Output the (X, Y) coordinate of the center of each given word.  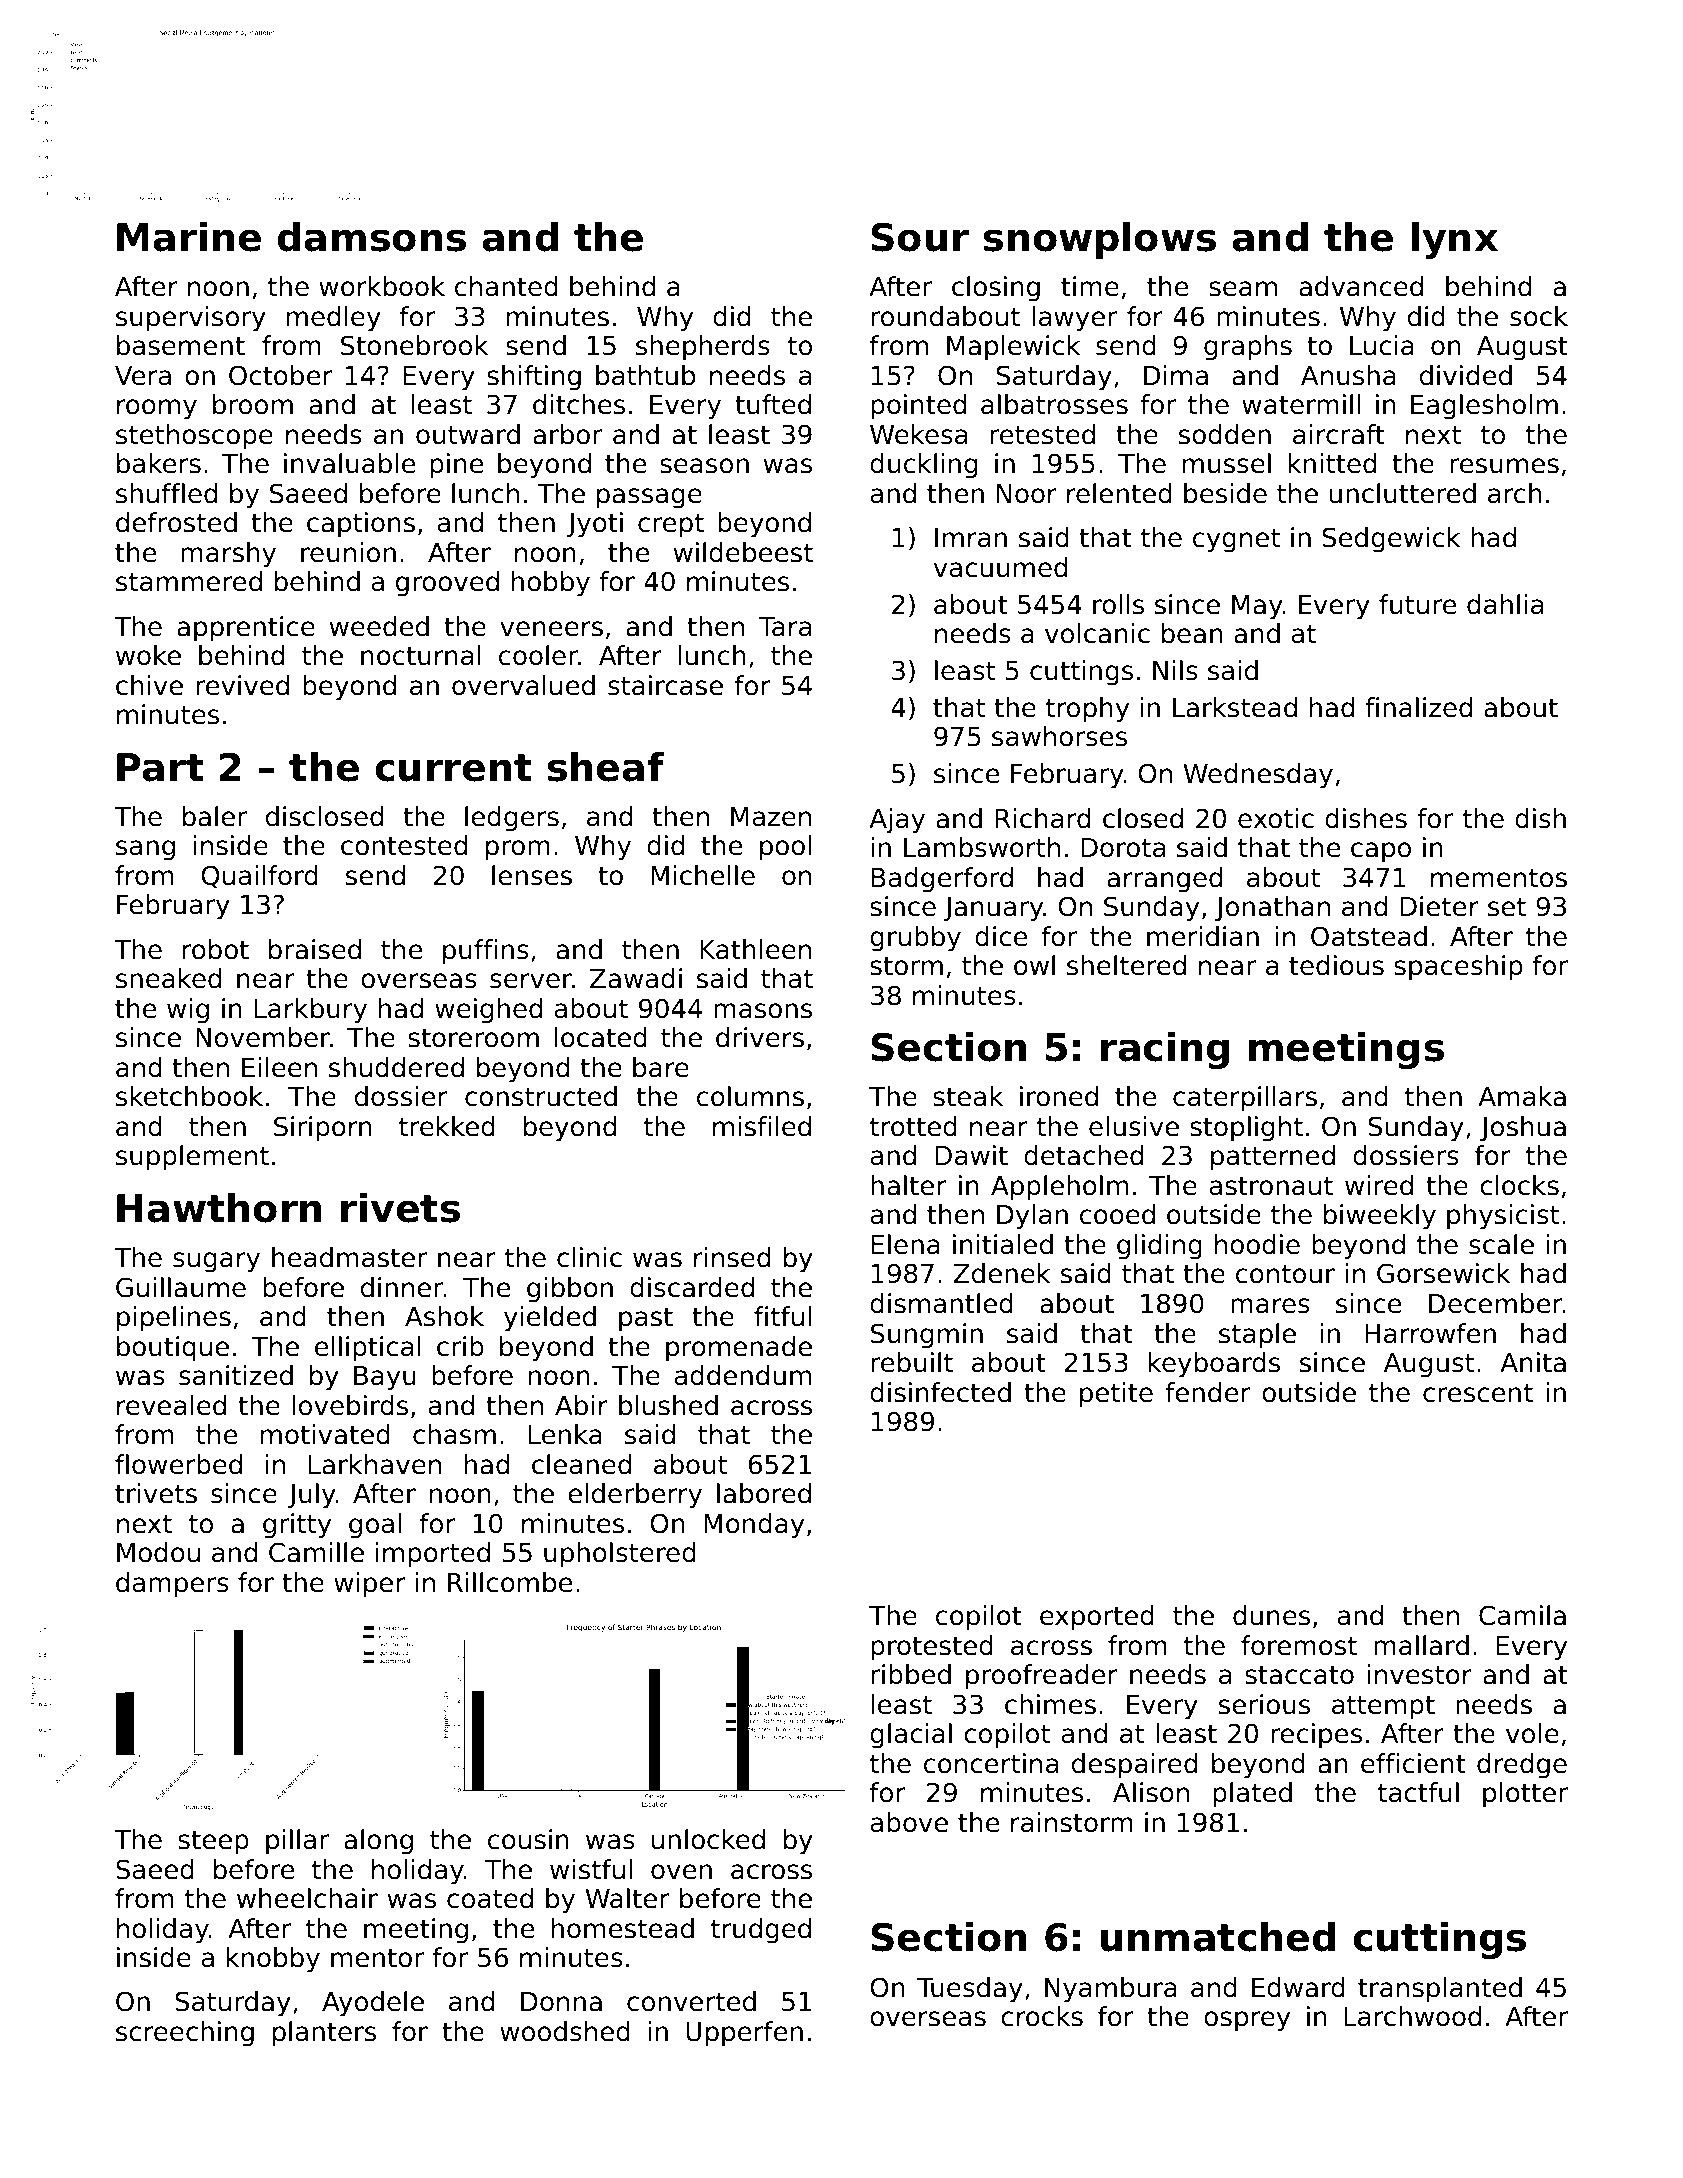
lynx (1455, 240)
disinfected (940, 1392)
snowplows (1100, 240)
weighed (488, 1011)
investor (1420, 1674)
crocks (1042, 2016)
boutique (173, 1349)
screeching (185, 2034)
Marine (189, 237)
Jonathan (1272, 908)
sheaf (606, 767)
